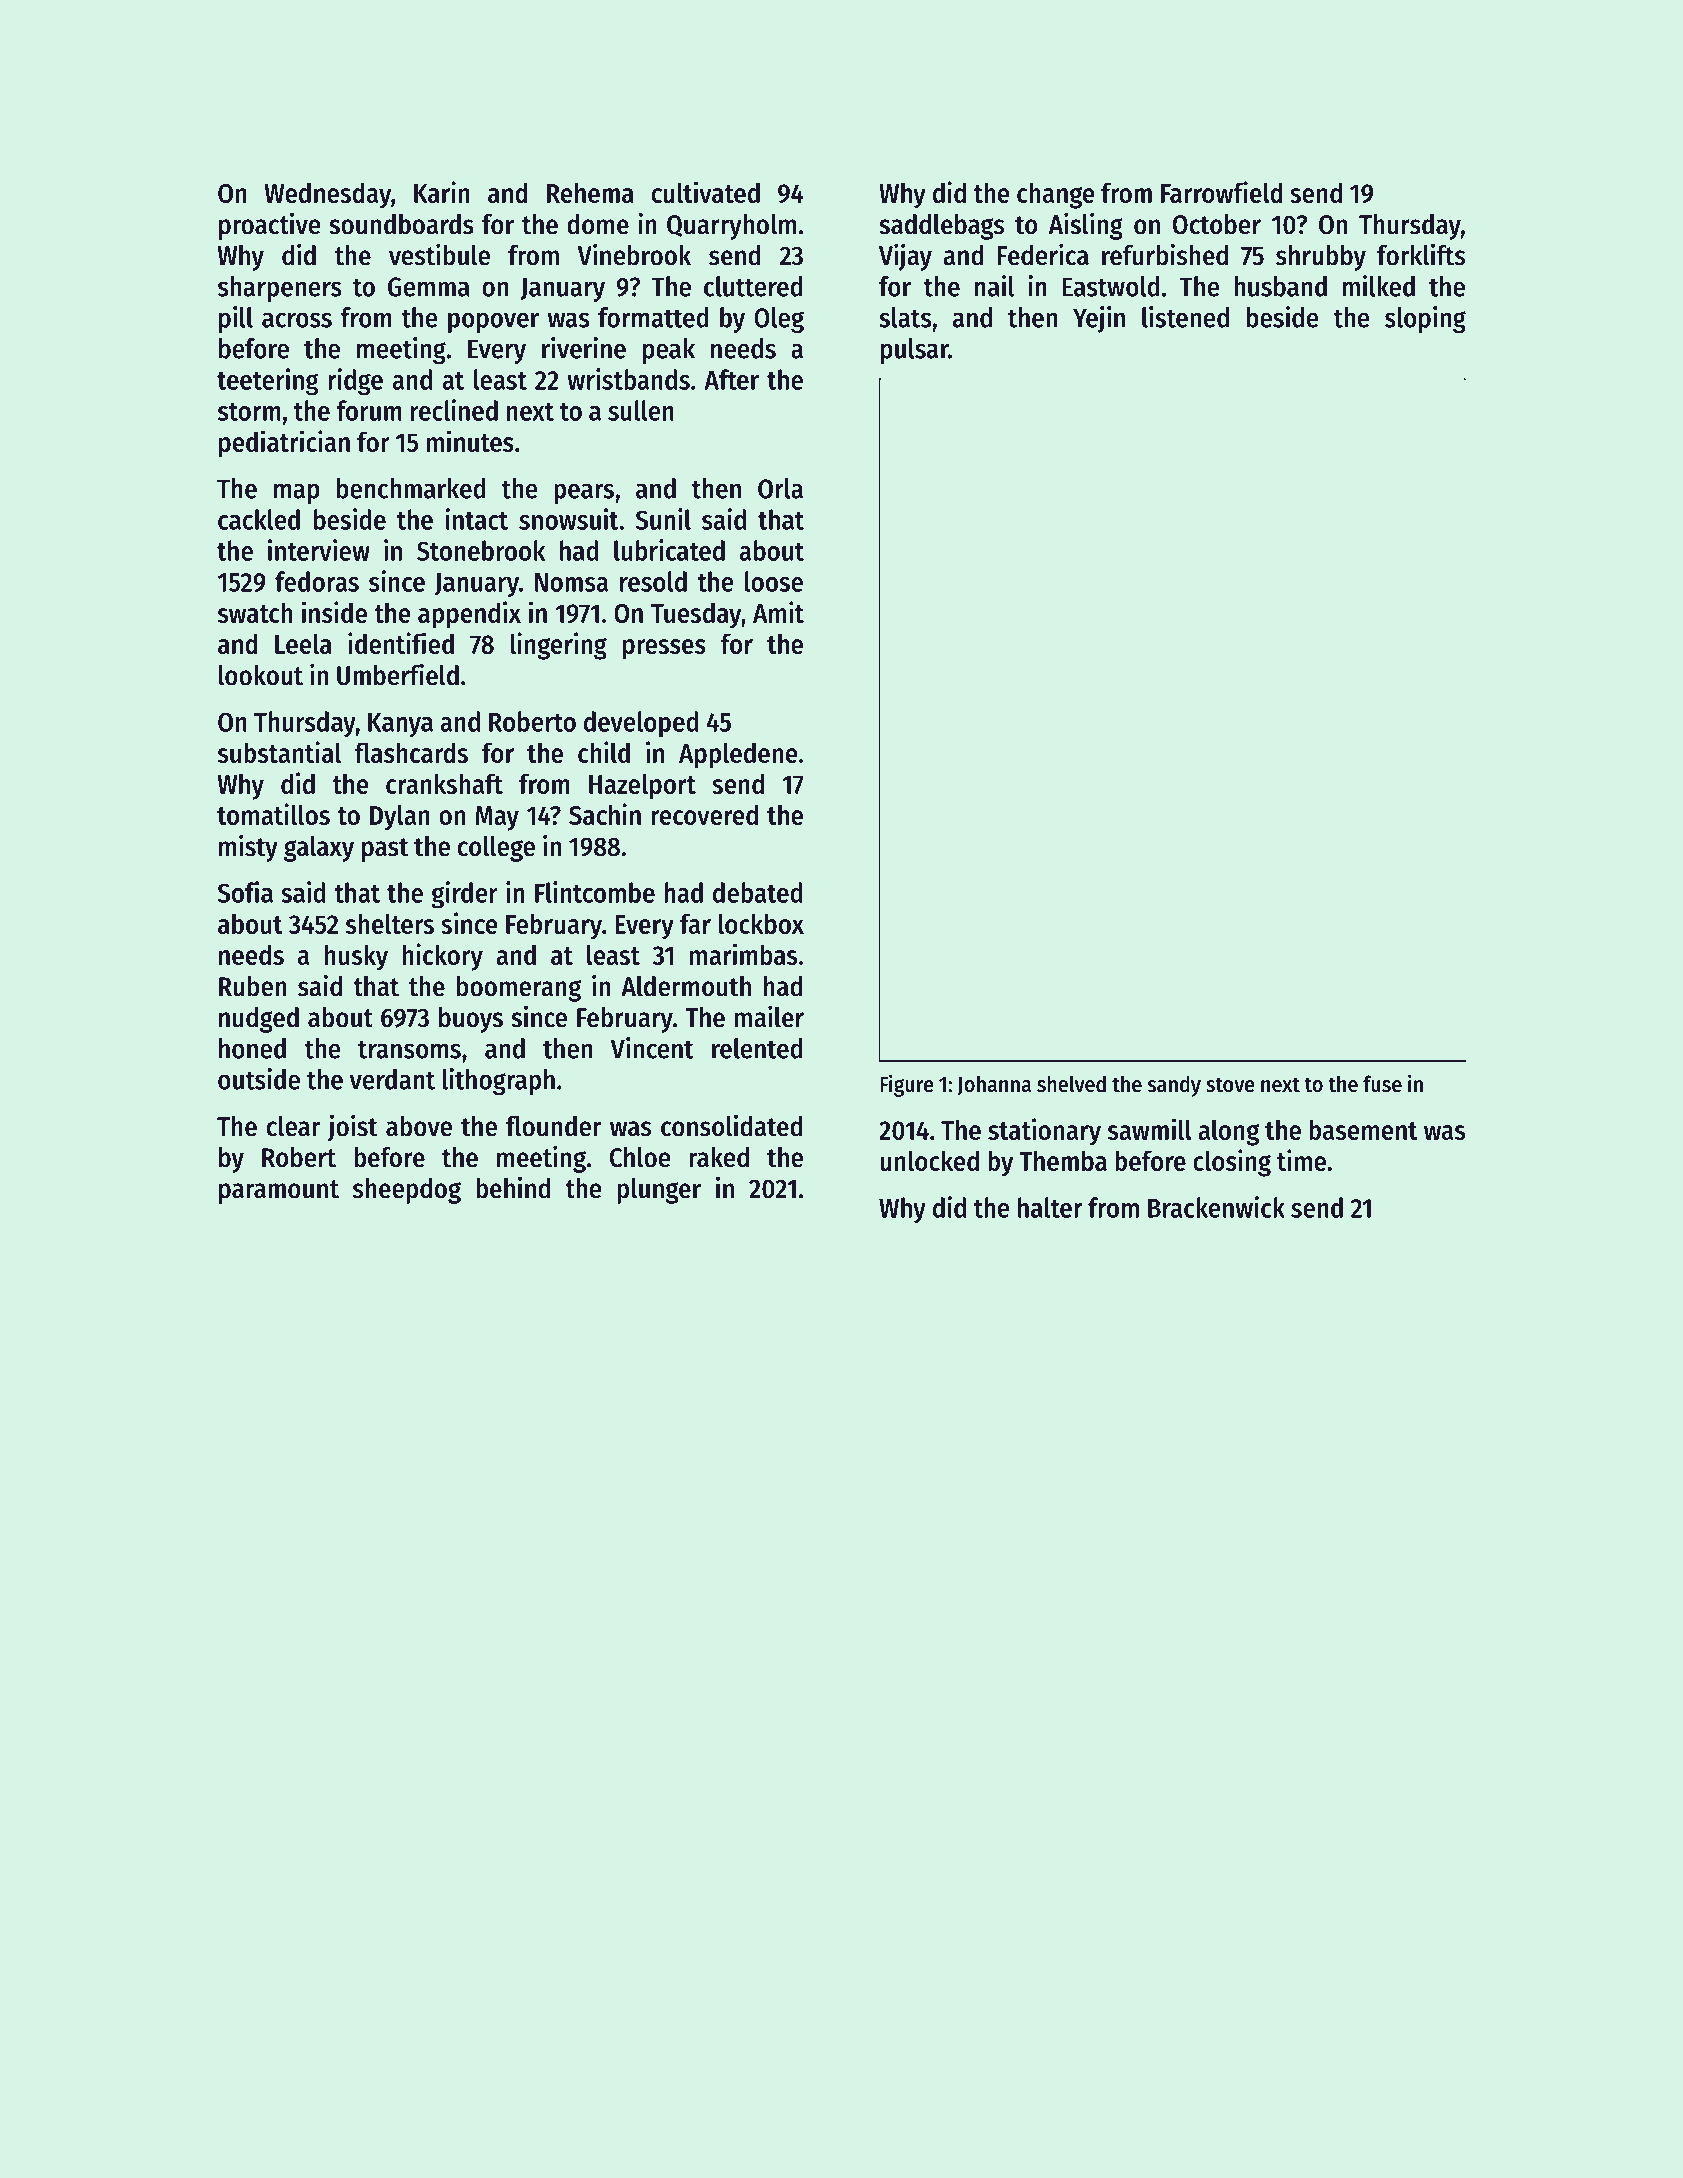 This screenshot has width=1683, height=2178. I want to click on plunger, so click(659, 1191).
